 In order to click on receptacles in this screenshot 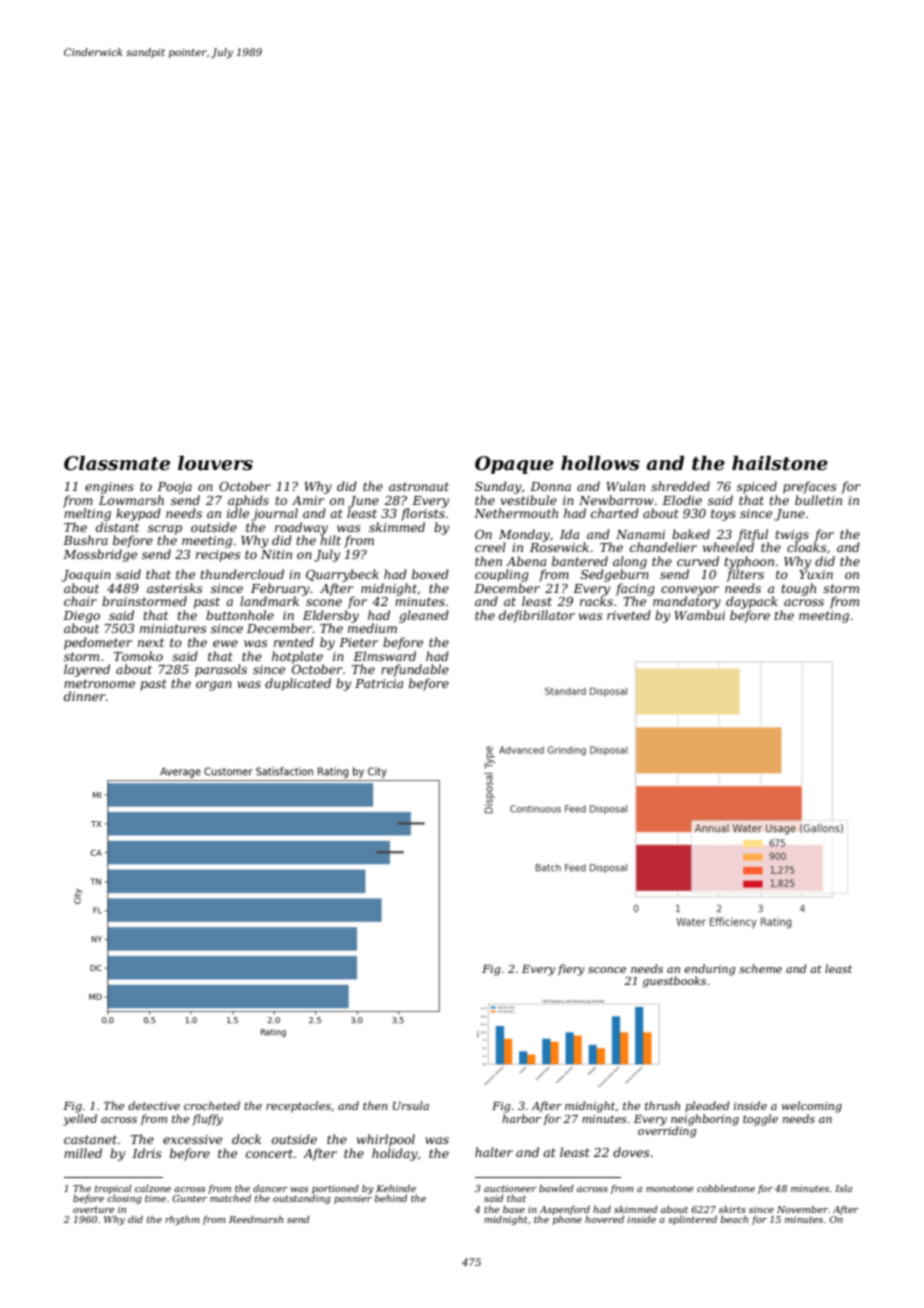, I will do `click(298, 1107)`.
